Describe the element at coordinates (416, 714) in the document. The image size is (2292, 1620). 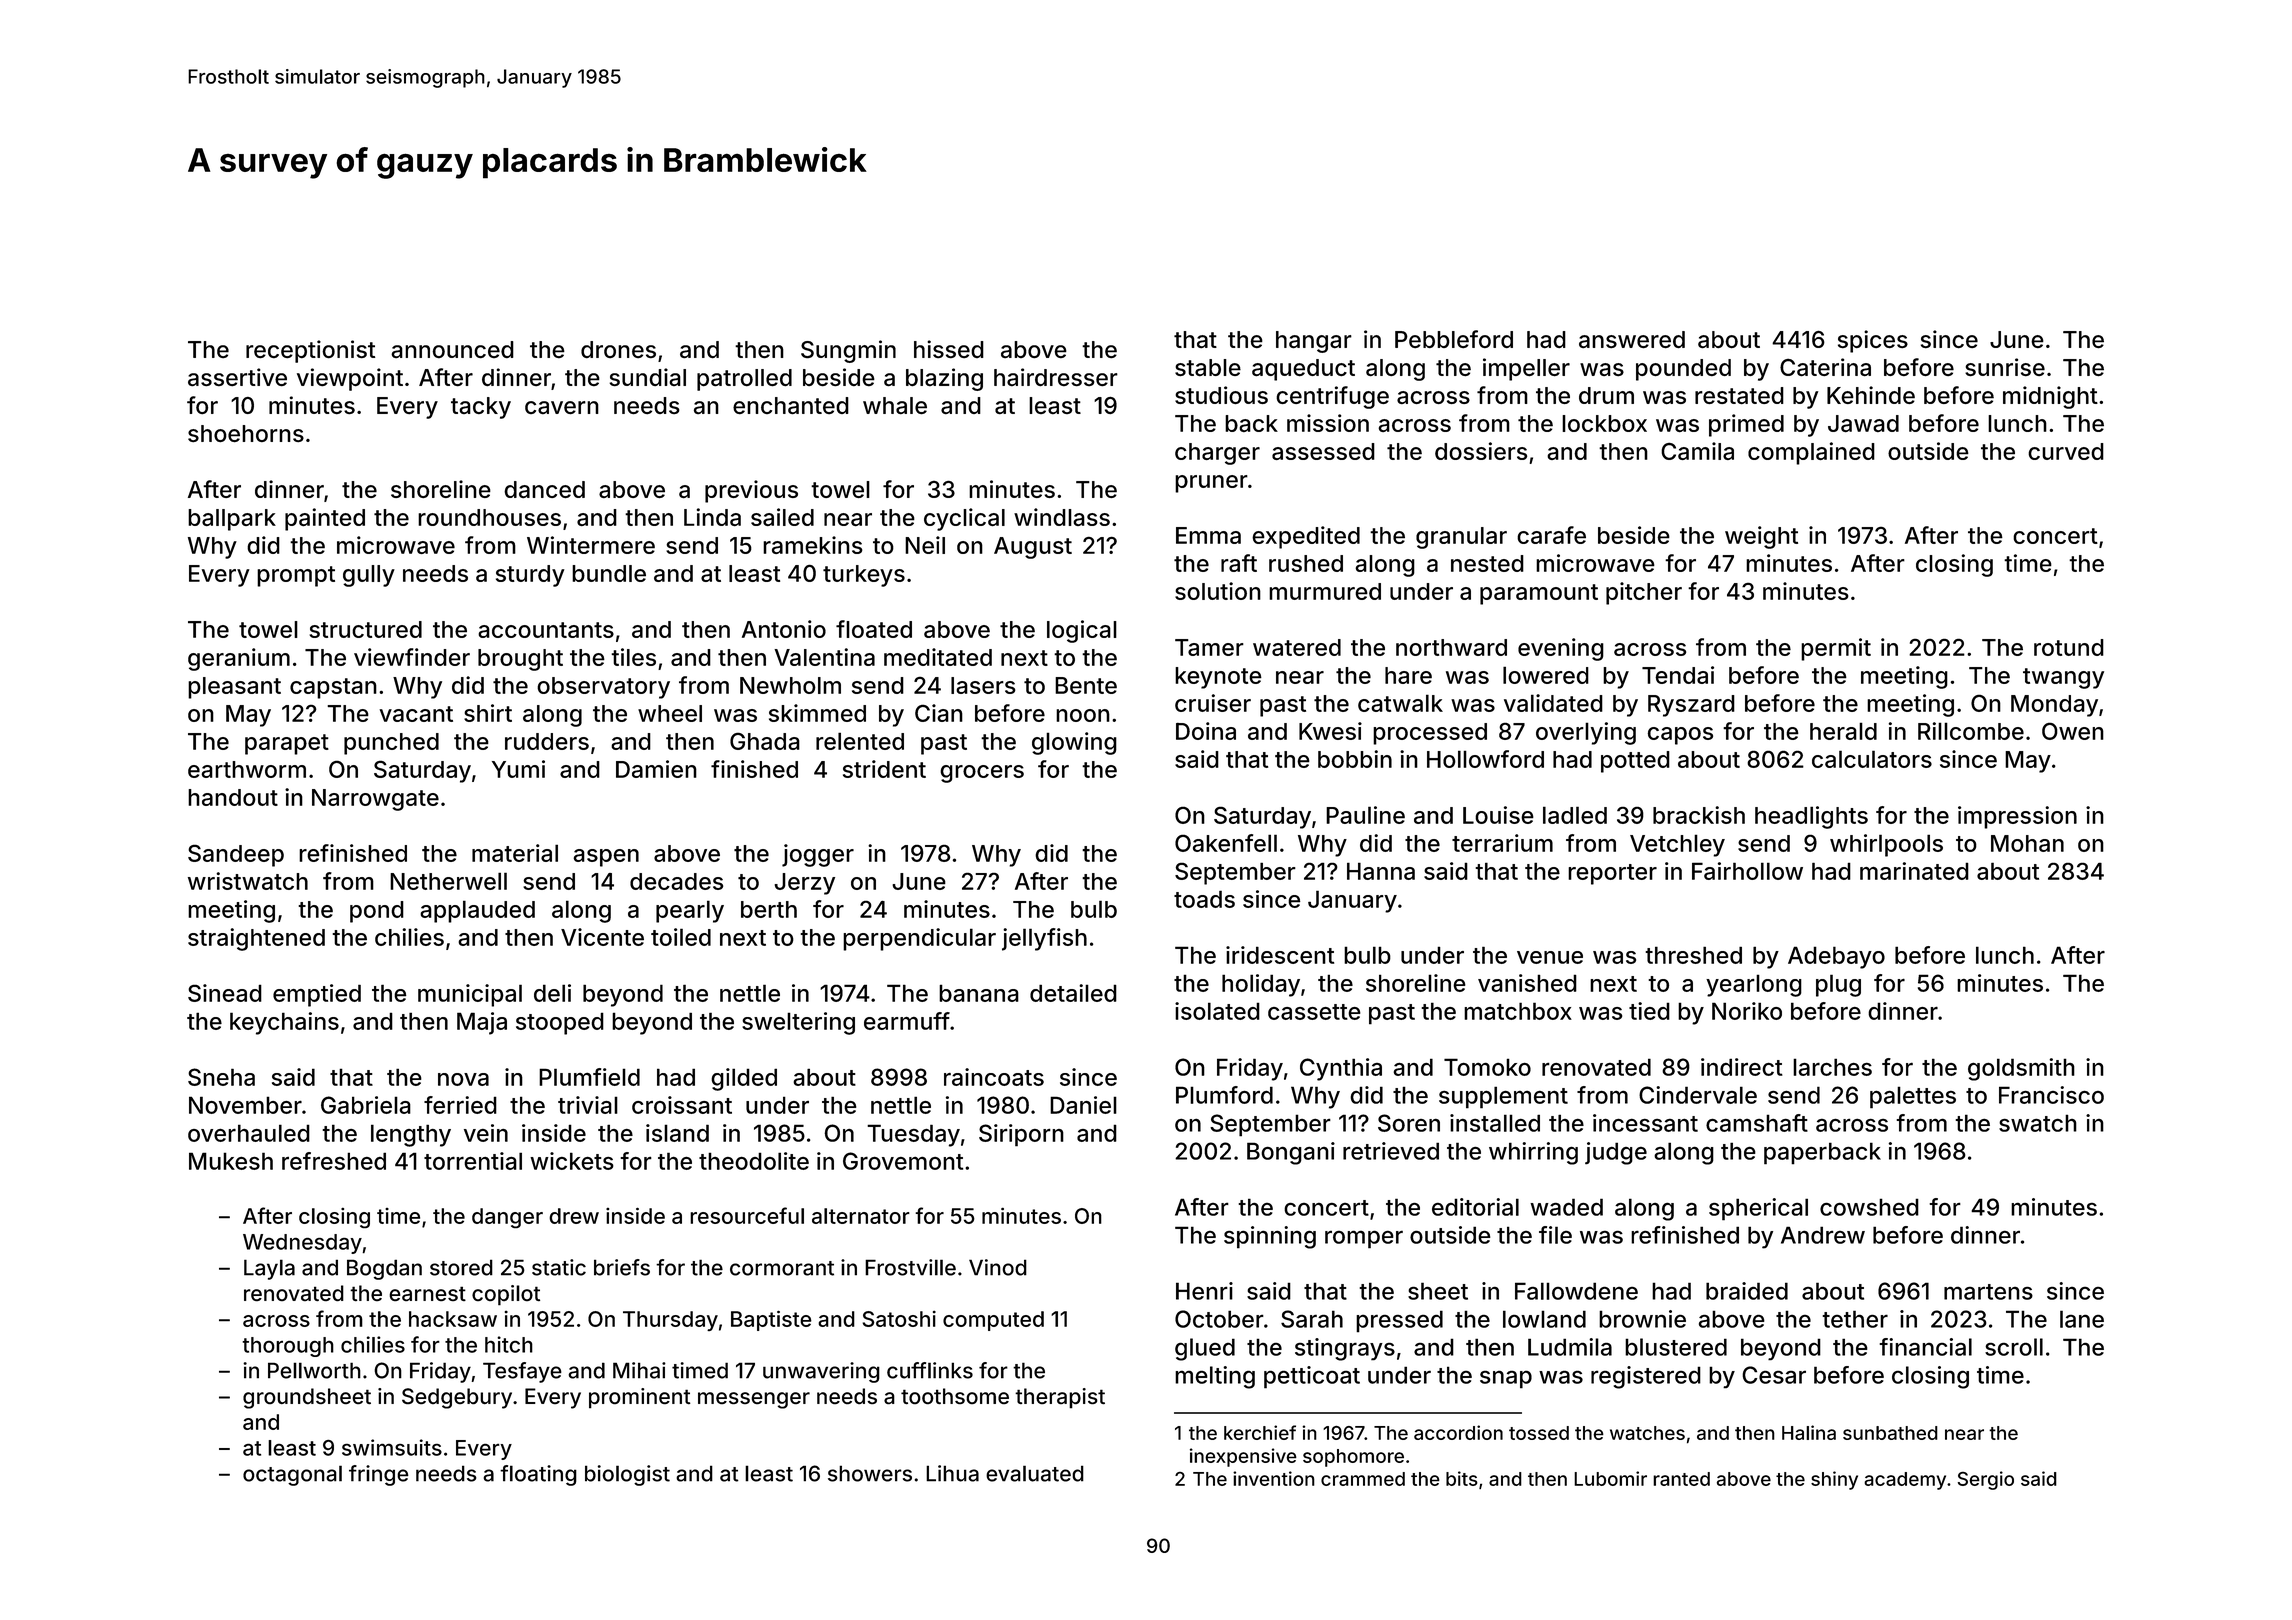
I see `vacant` at that location.
